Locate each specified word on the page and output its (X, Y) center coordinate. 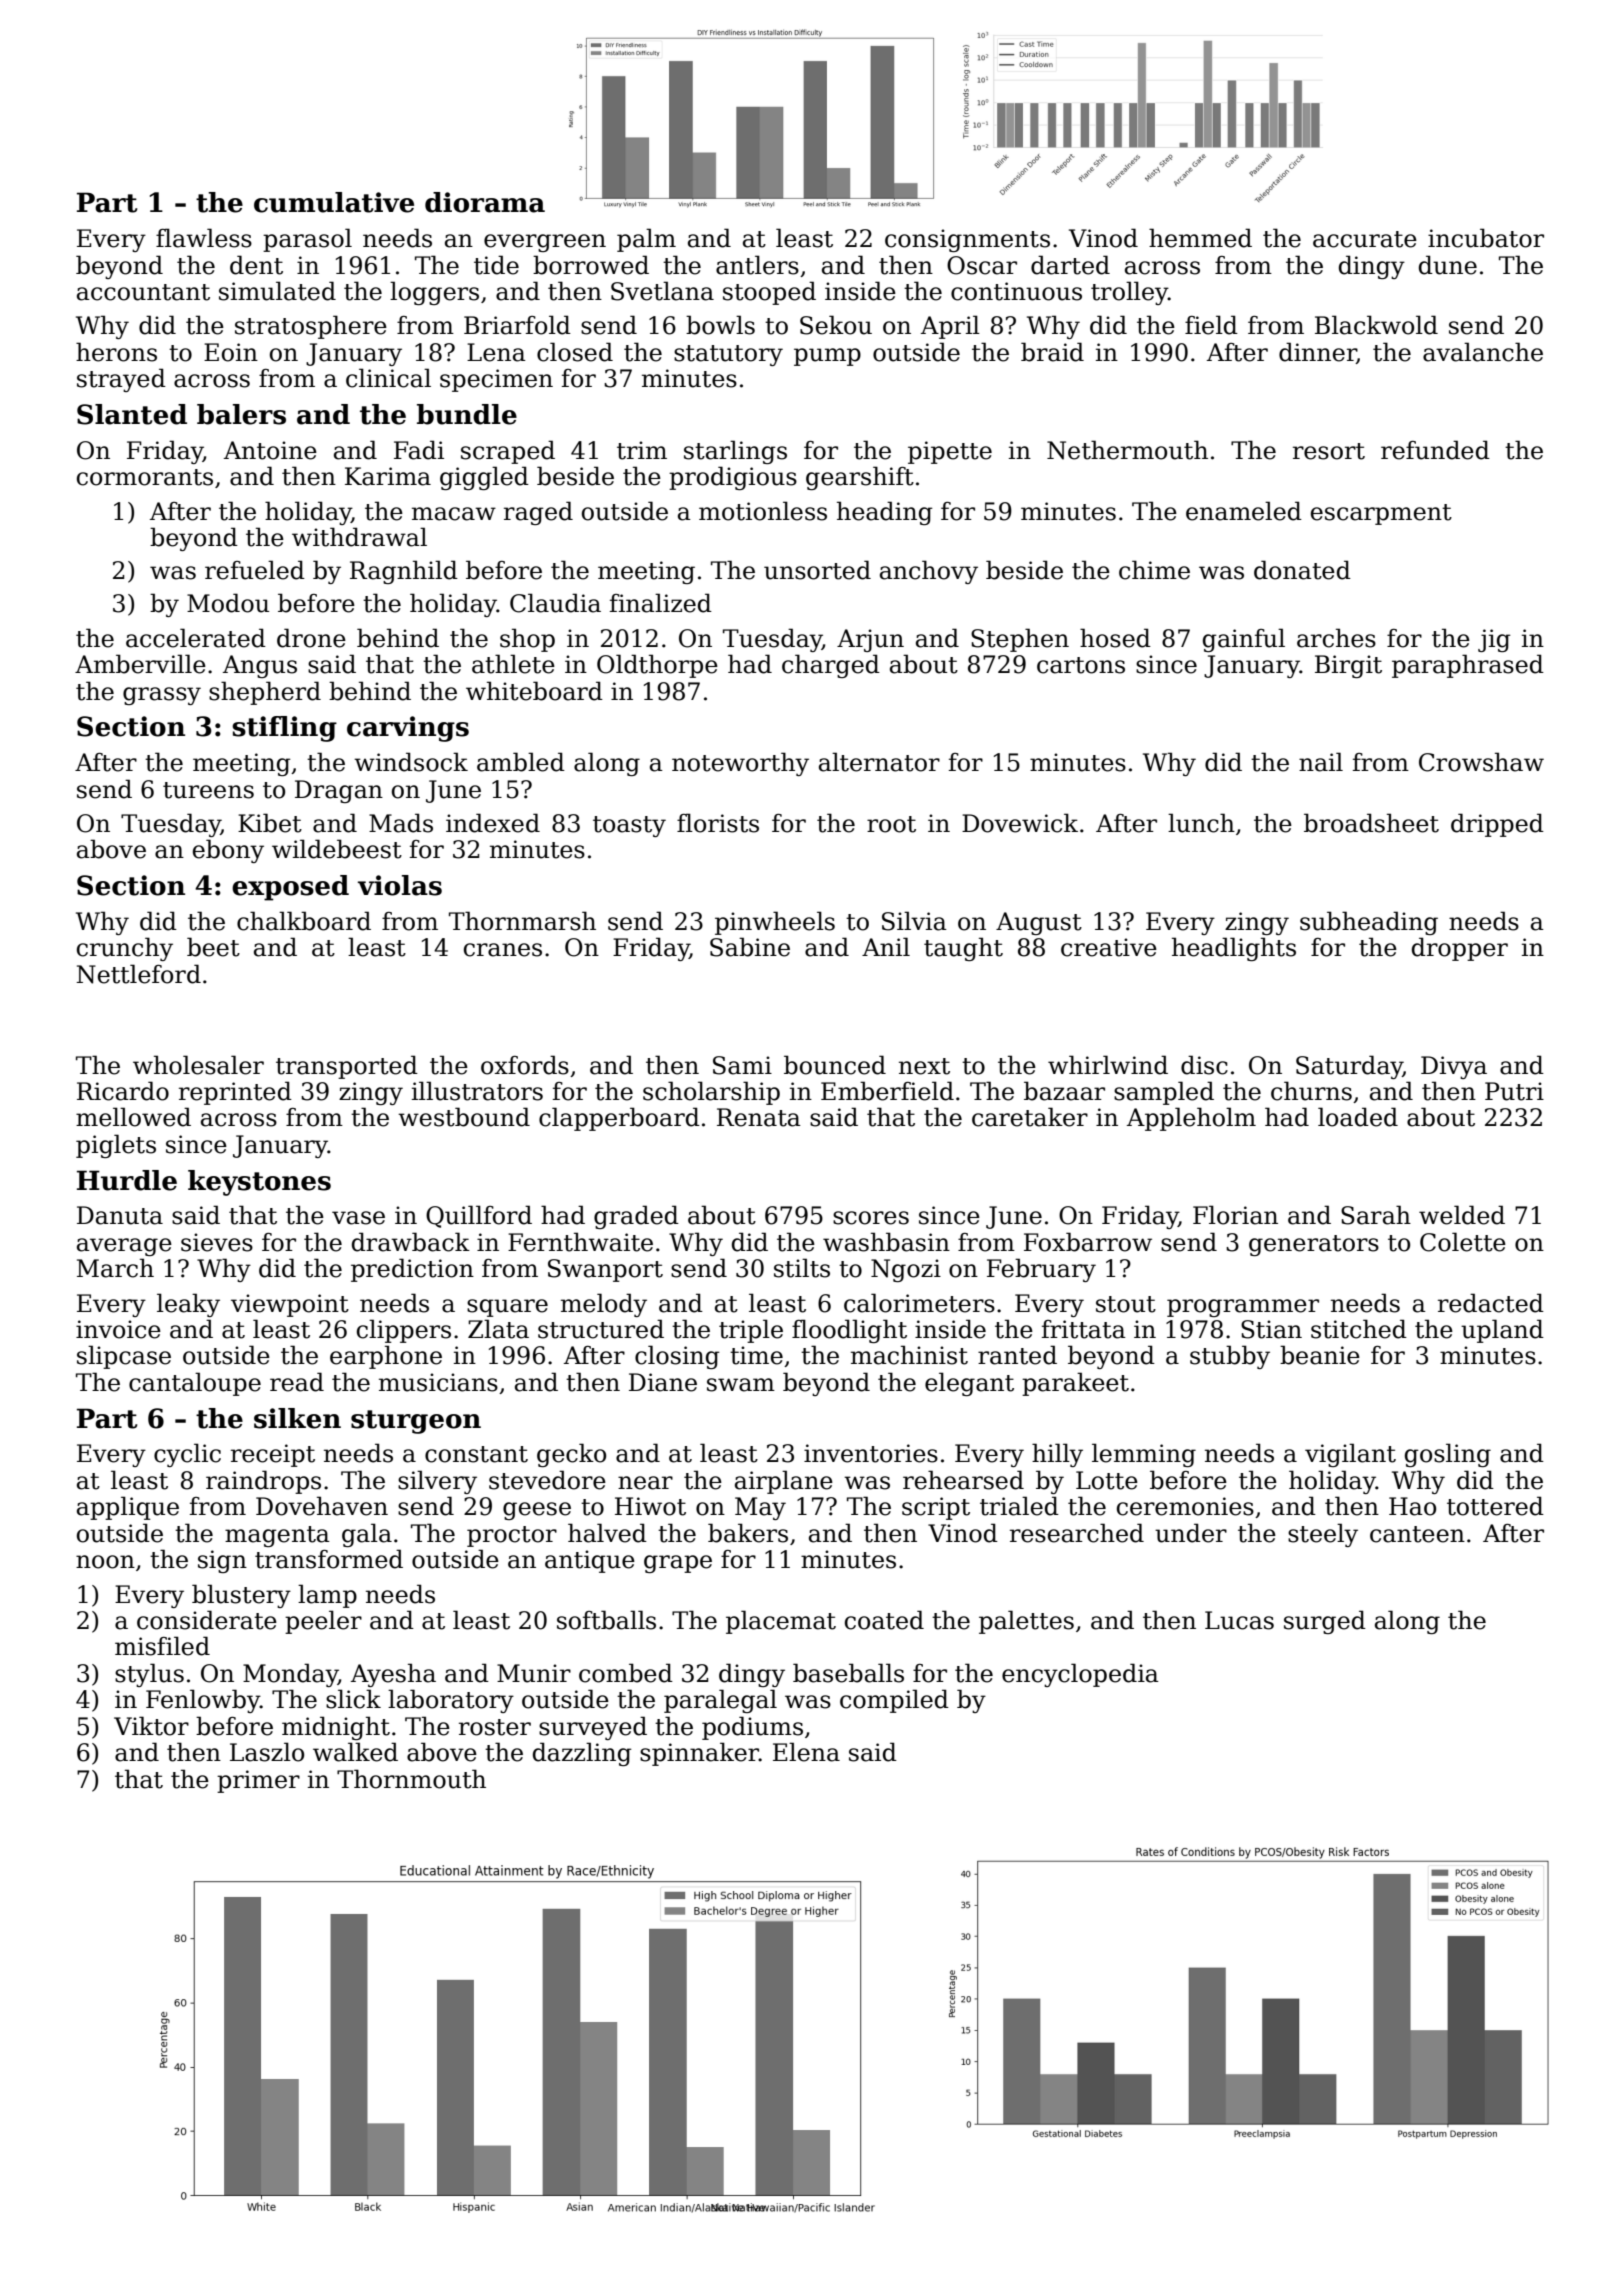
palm (646, 240)
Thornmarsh (522, 921)
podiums (752, 1728)
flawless (204, 238)
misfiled (162, 1646)
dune (1448, 265)
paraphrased (1468, 666)
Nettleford (138, 974)
